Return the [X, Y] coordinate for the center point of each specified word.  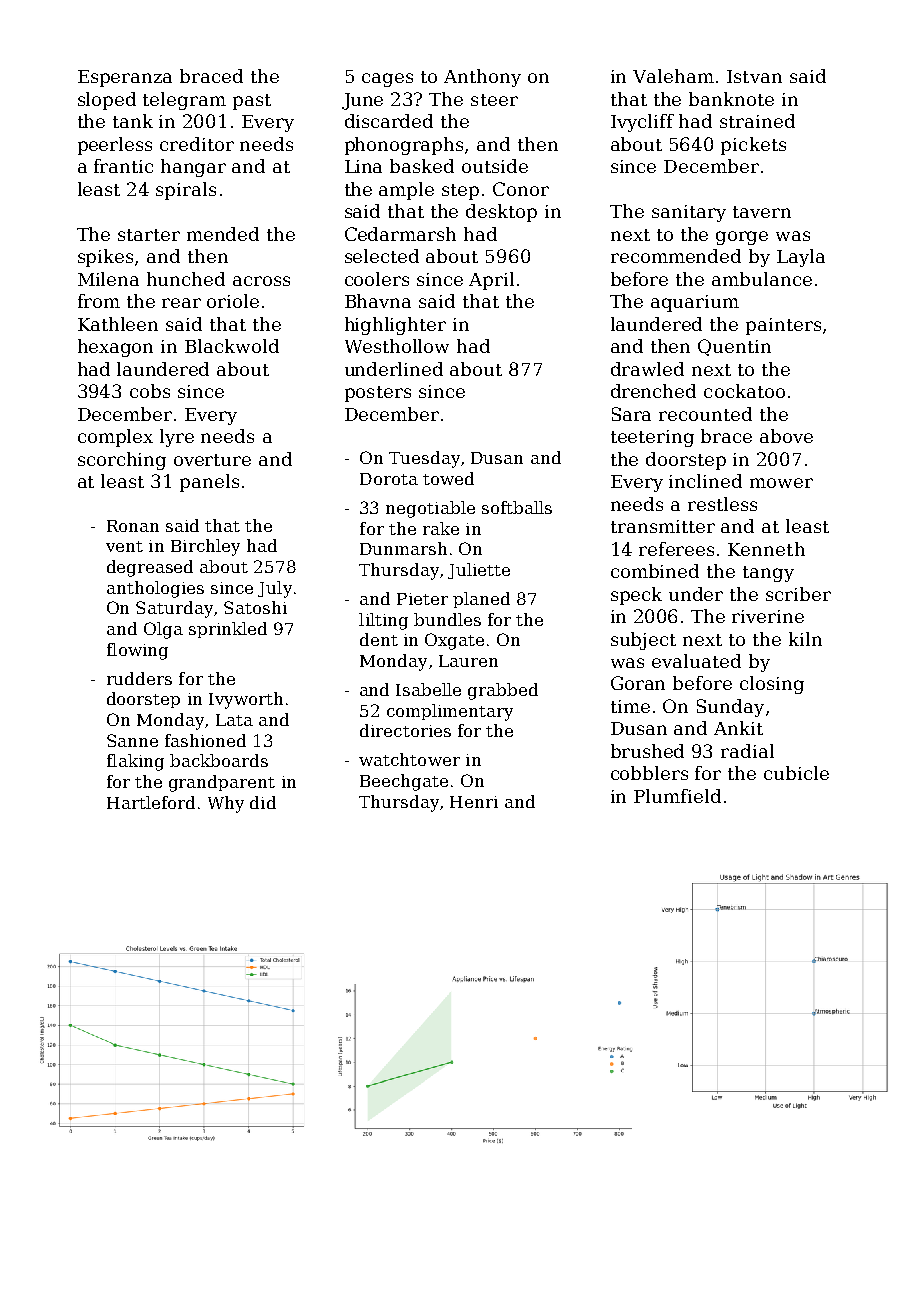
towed [448, 478]
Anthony [482, 78]
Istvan [754, 76]
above [786, 436]
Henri [474, 802]
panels [209, 483]
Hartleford [151, 802]
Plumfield [677, 796]
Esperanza [125, 78]
